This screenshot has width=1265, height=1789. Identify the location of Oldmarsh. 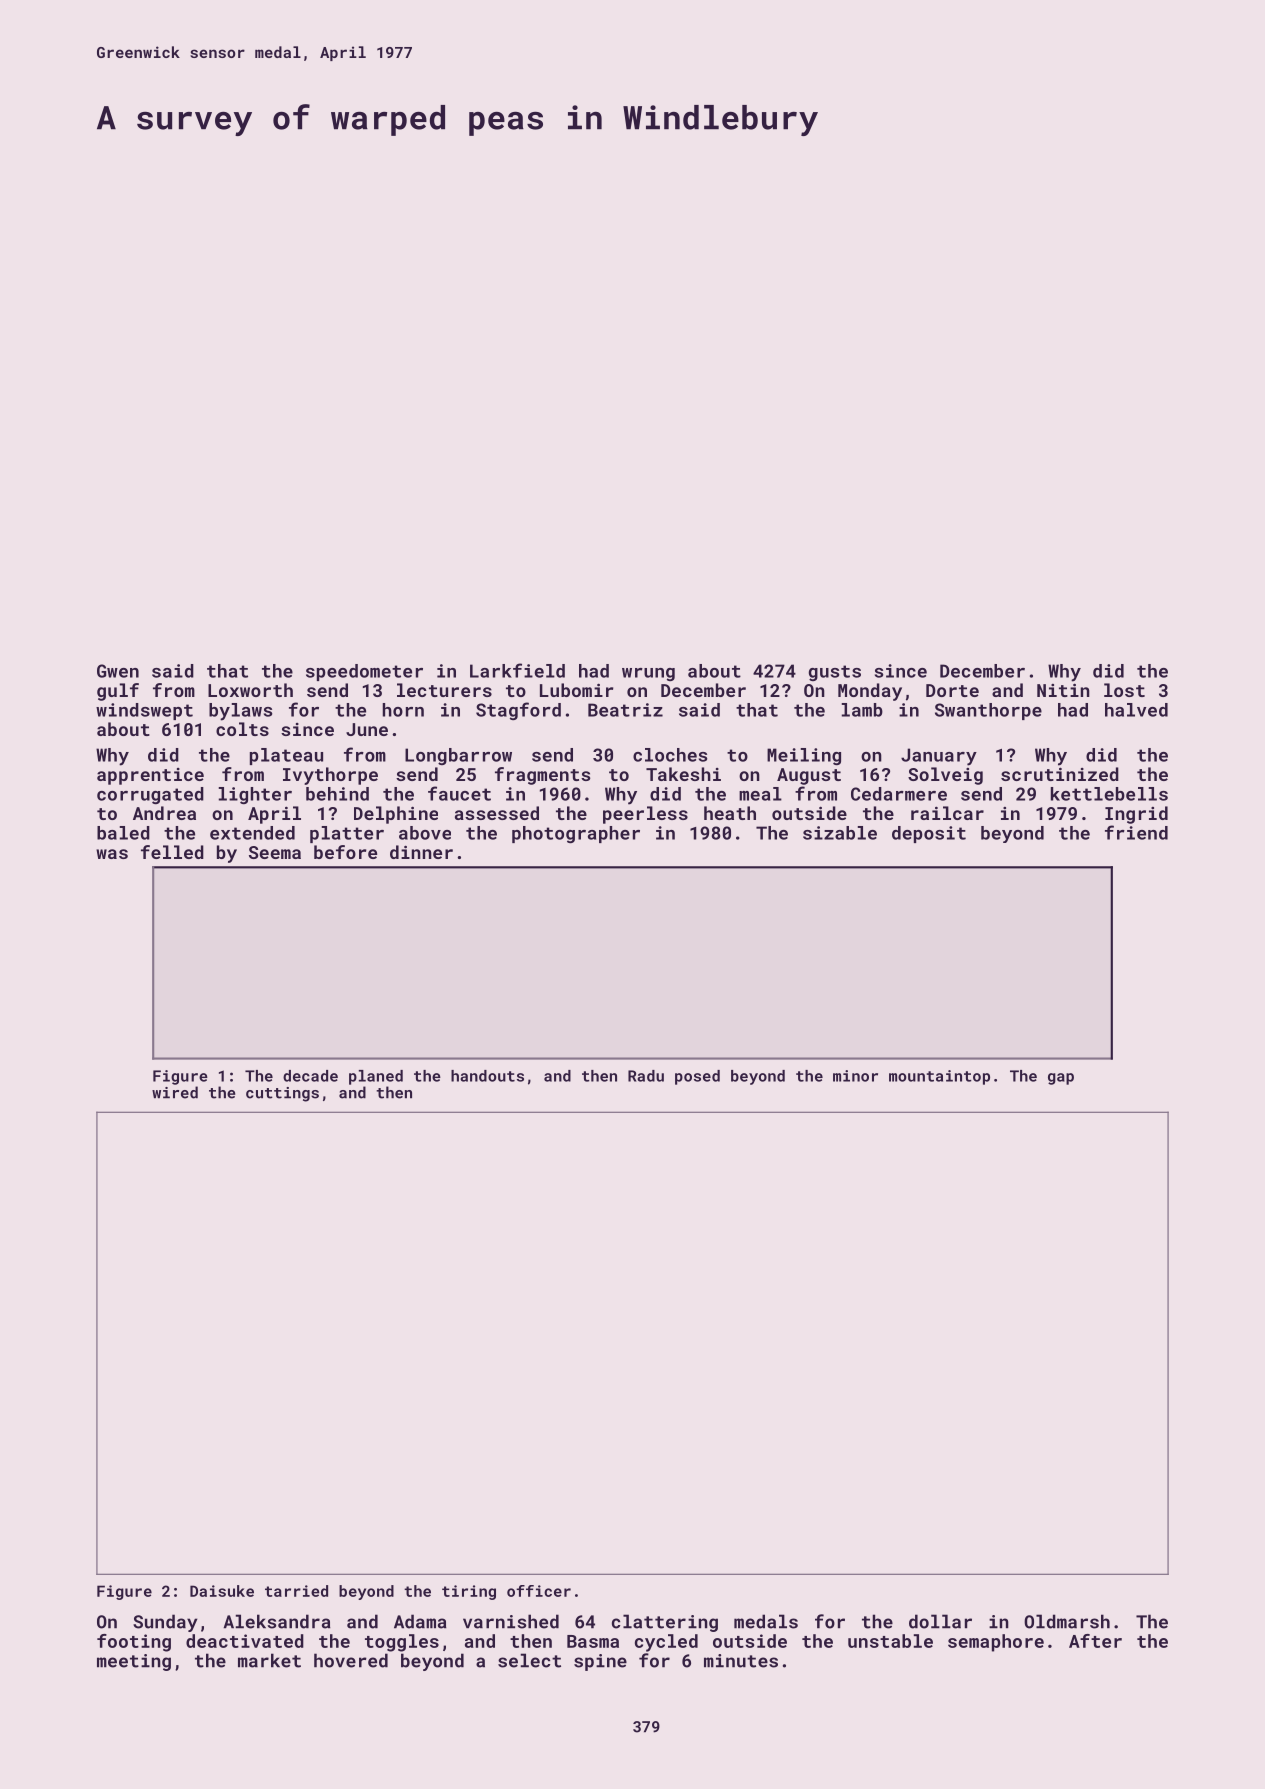
(1067, 1621).
